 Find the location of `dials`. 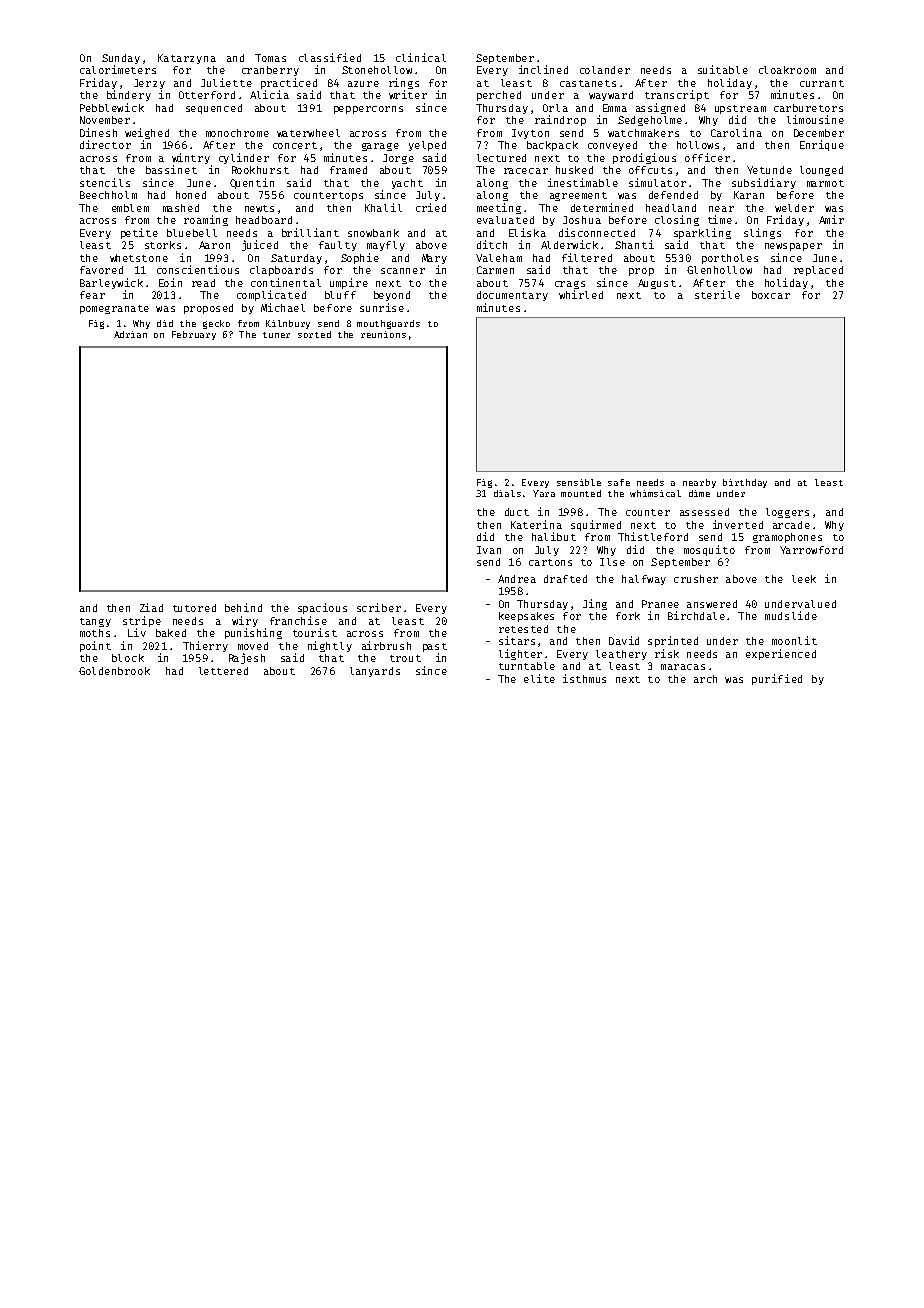

dials is located at coordinates (507, 493).
